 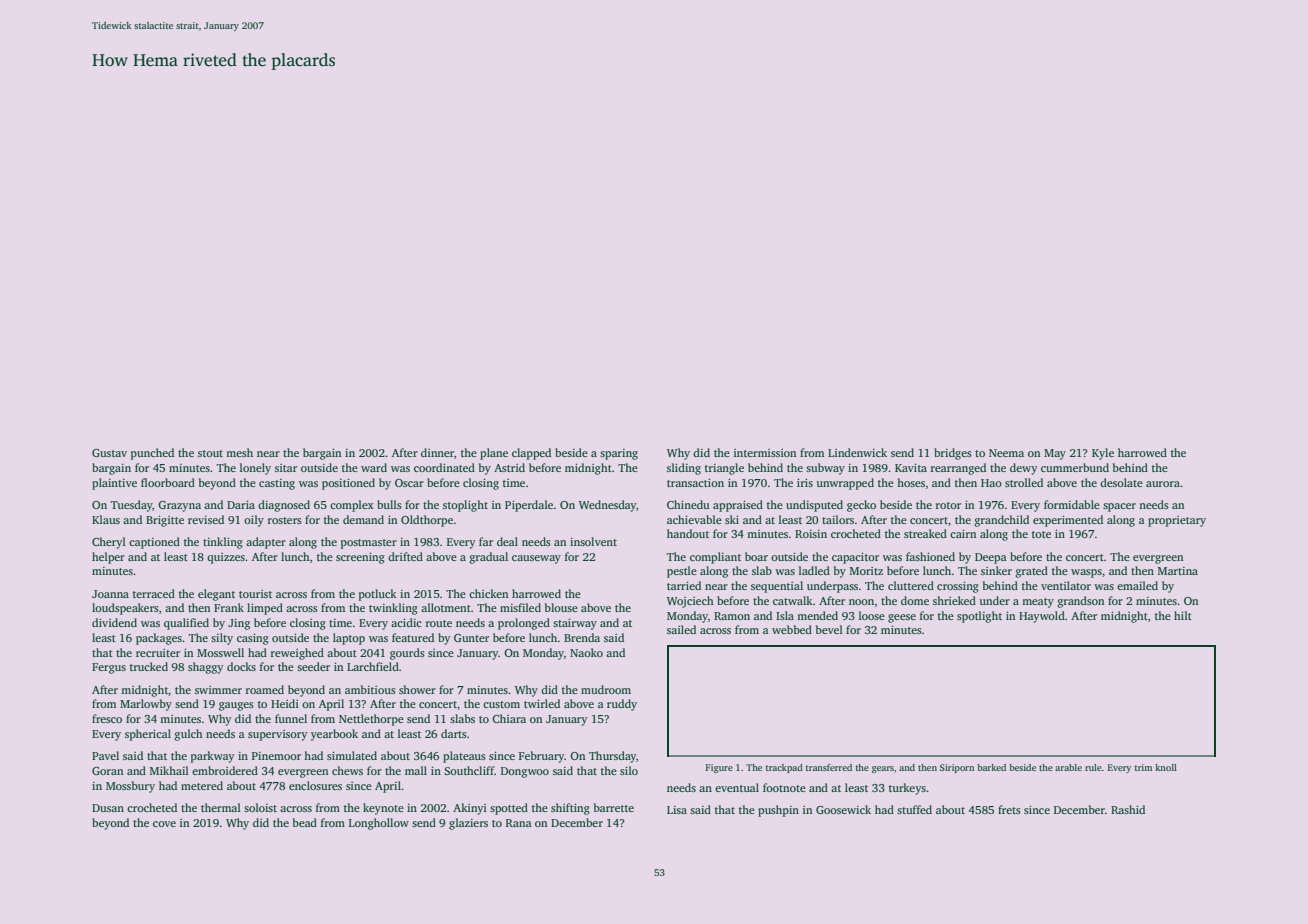 What do you see at coordinates (861, 506) in the screenshot?
I see `gecko` at bounding box center [861, 506].
